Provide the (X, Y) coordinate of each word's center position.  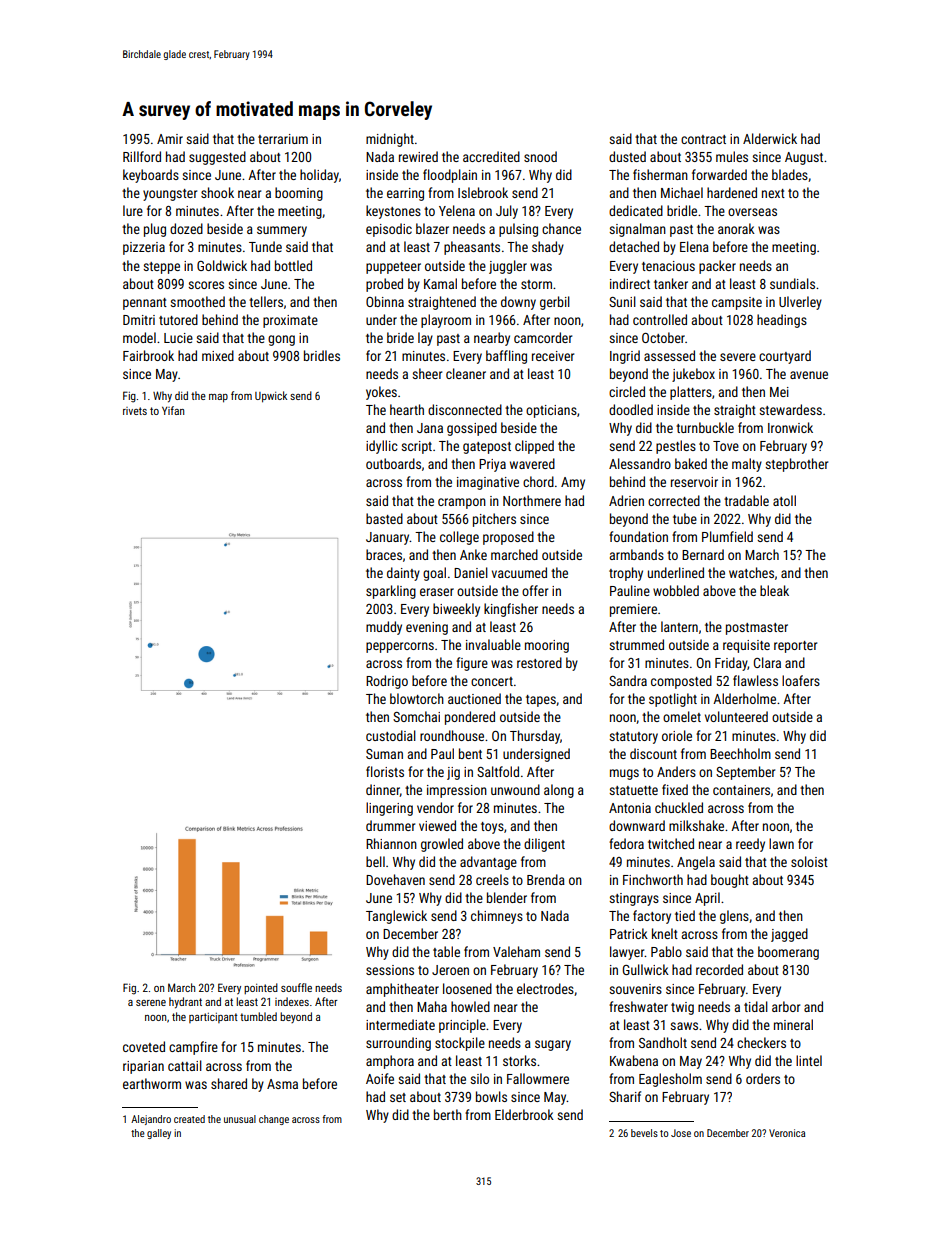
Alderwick (770, 138)
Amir (170, 139)
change (274, 1120)
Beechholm (740, 753)
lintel (809, 1060)
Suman (384, 754)
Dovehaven (395, 879)
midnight (390, 140)
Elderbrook (524, 1114)
